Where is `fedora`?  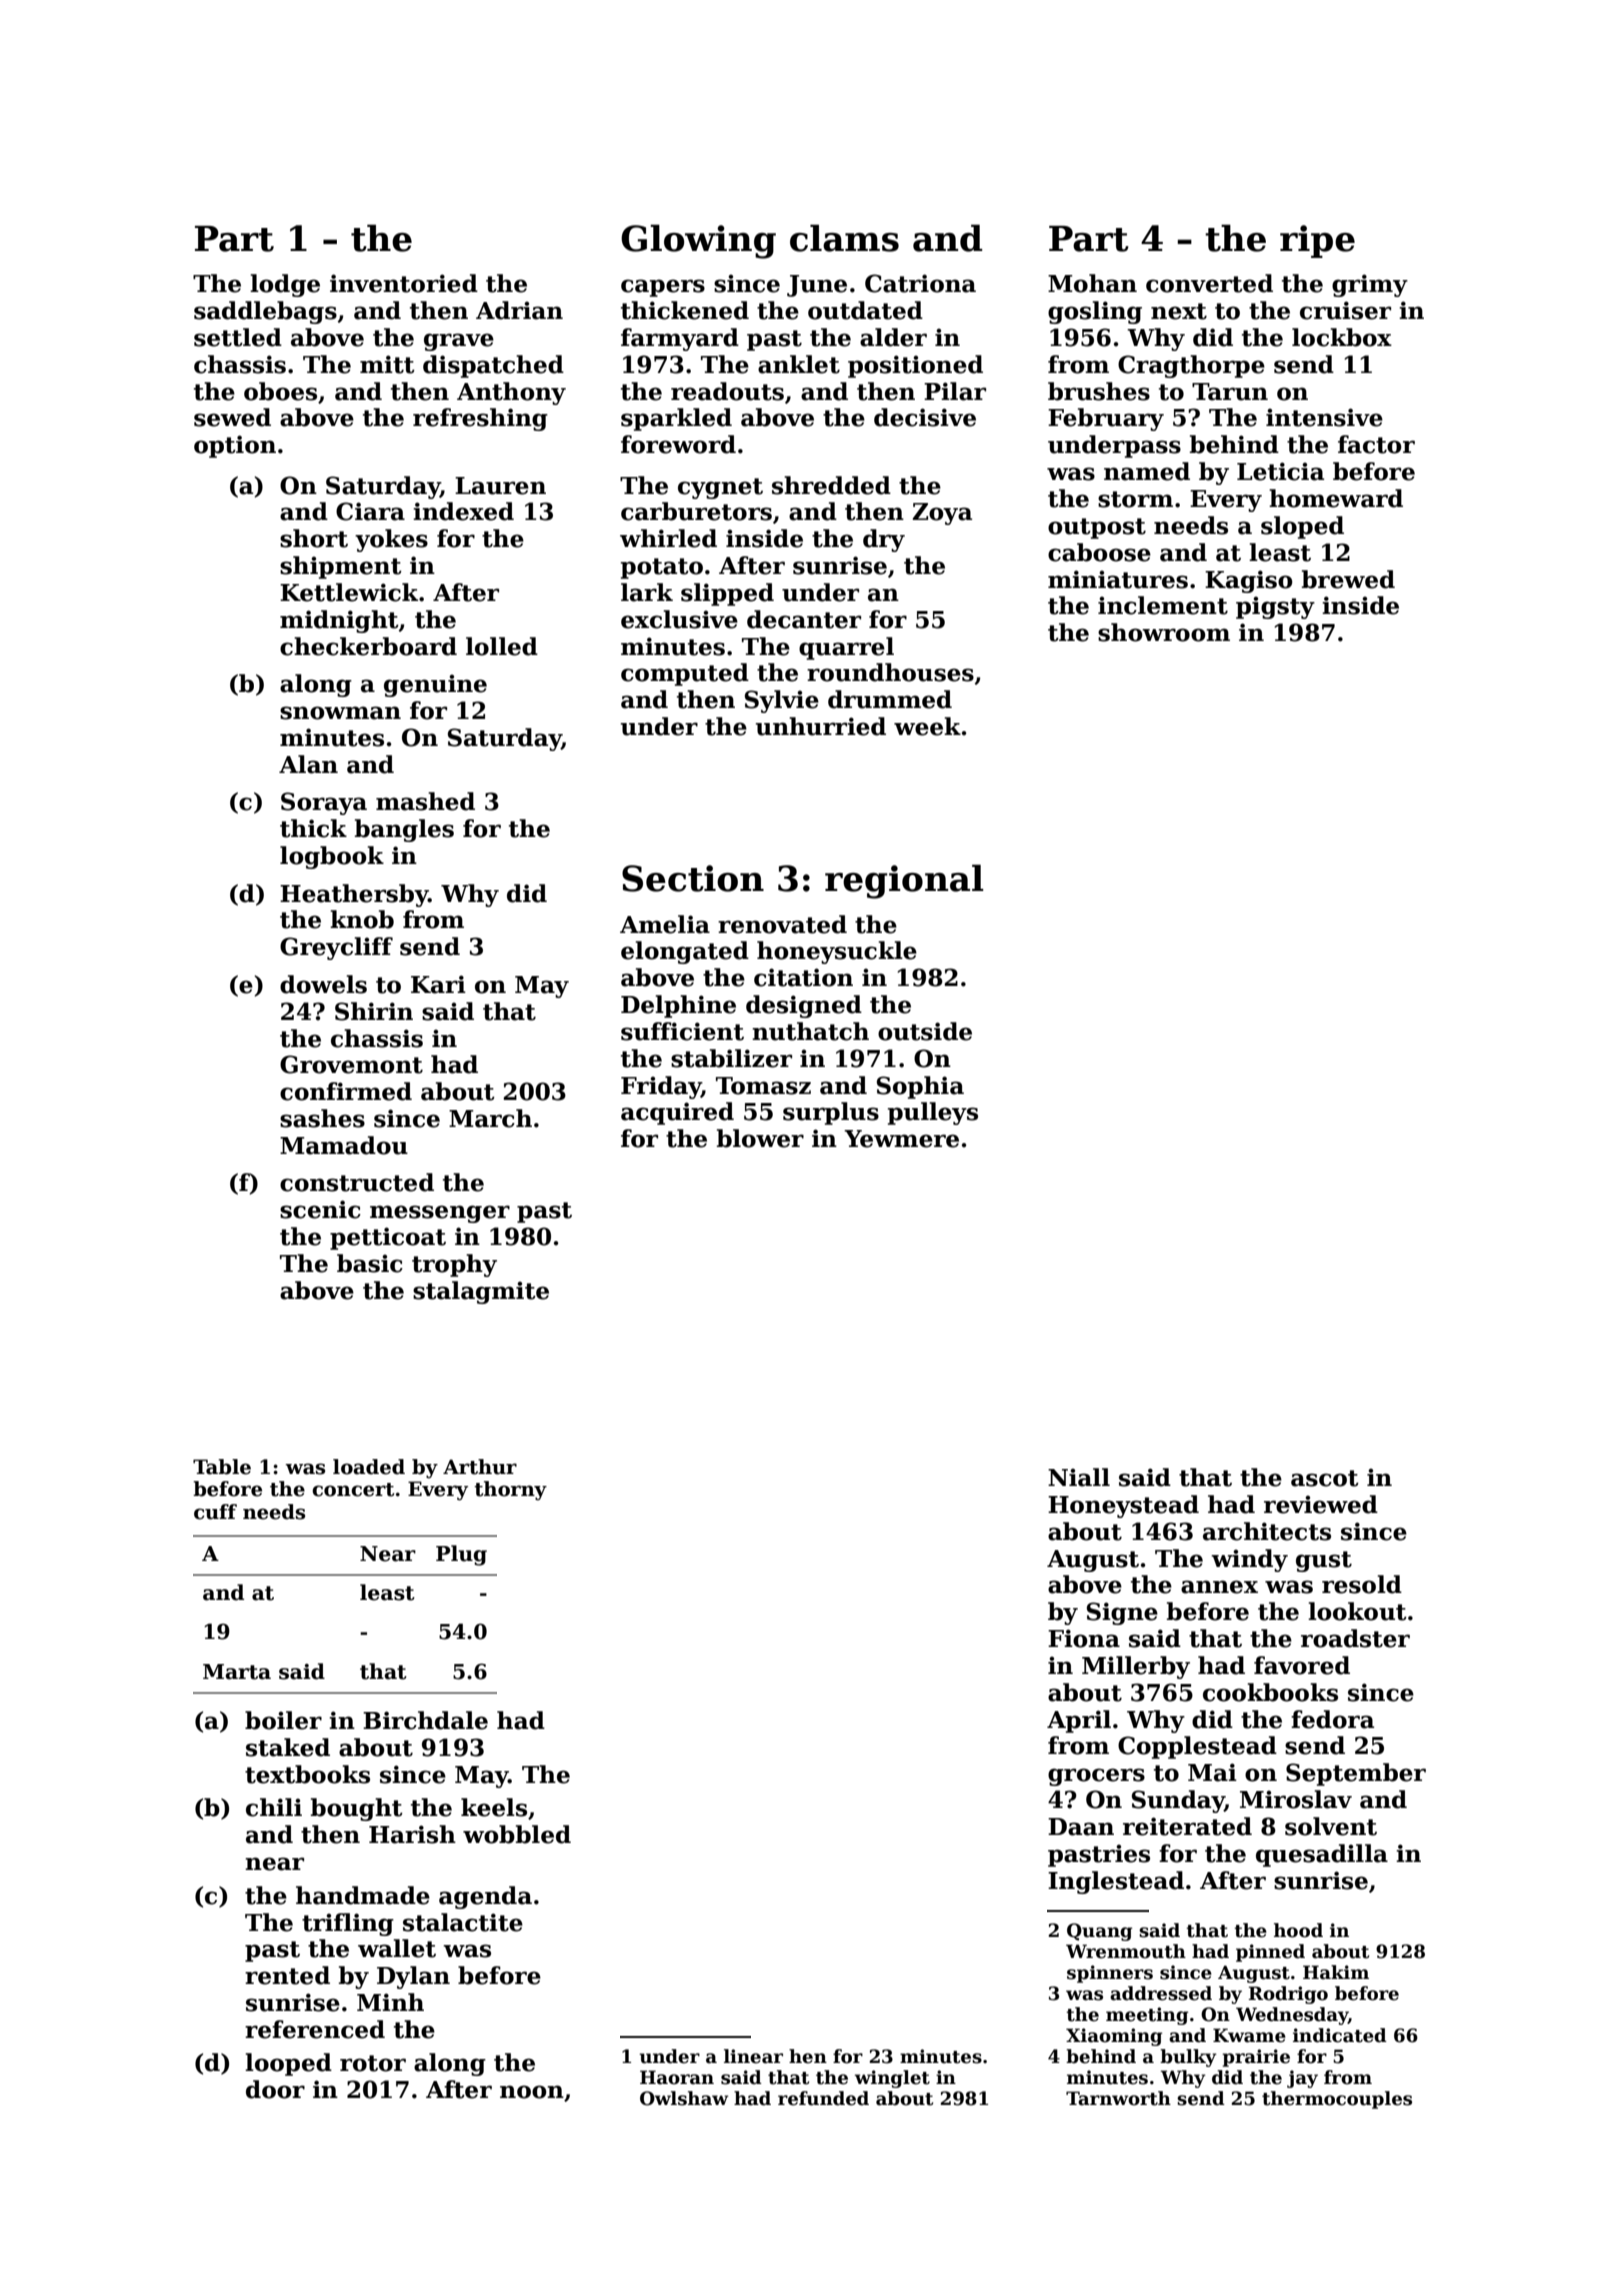 fedora is located at coordinates (1332, 1719).
